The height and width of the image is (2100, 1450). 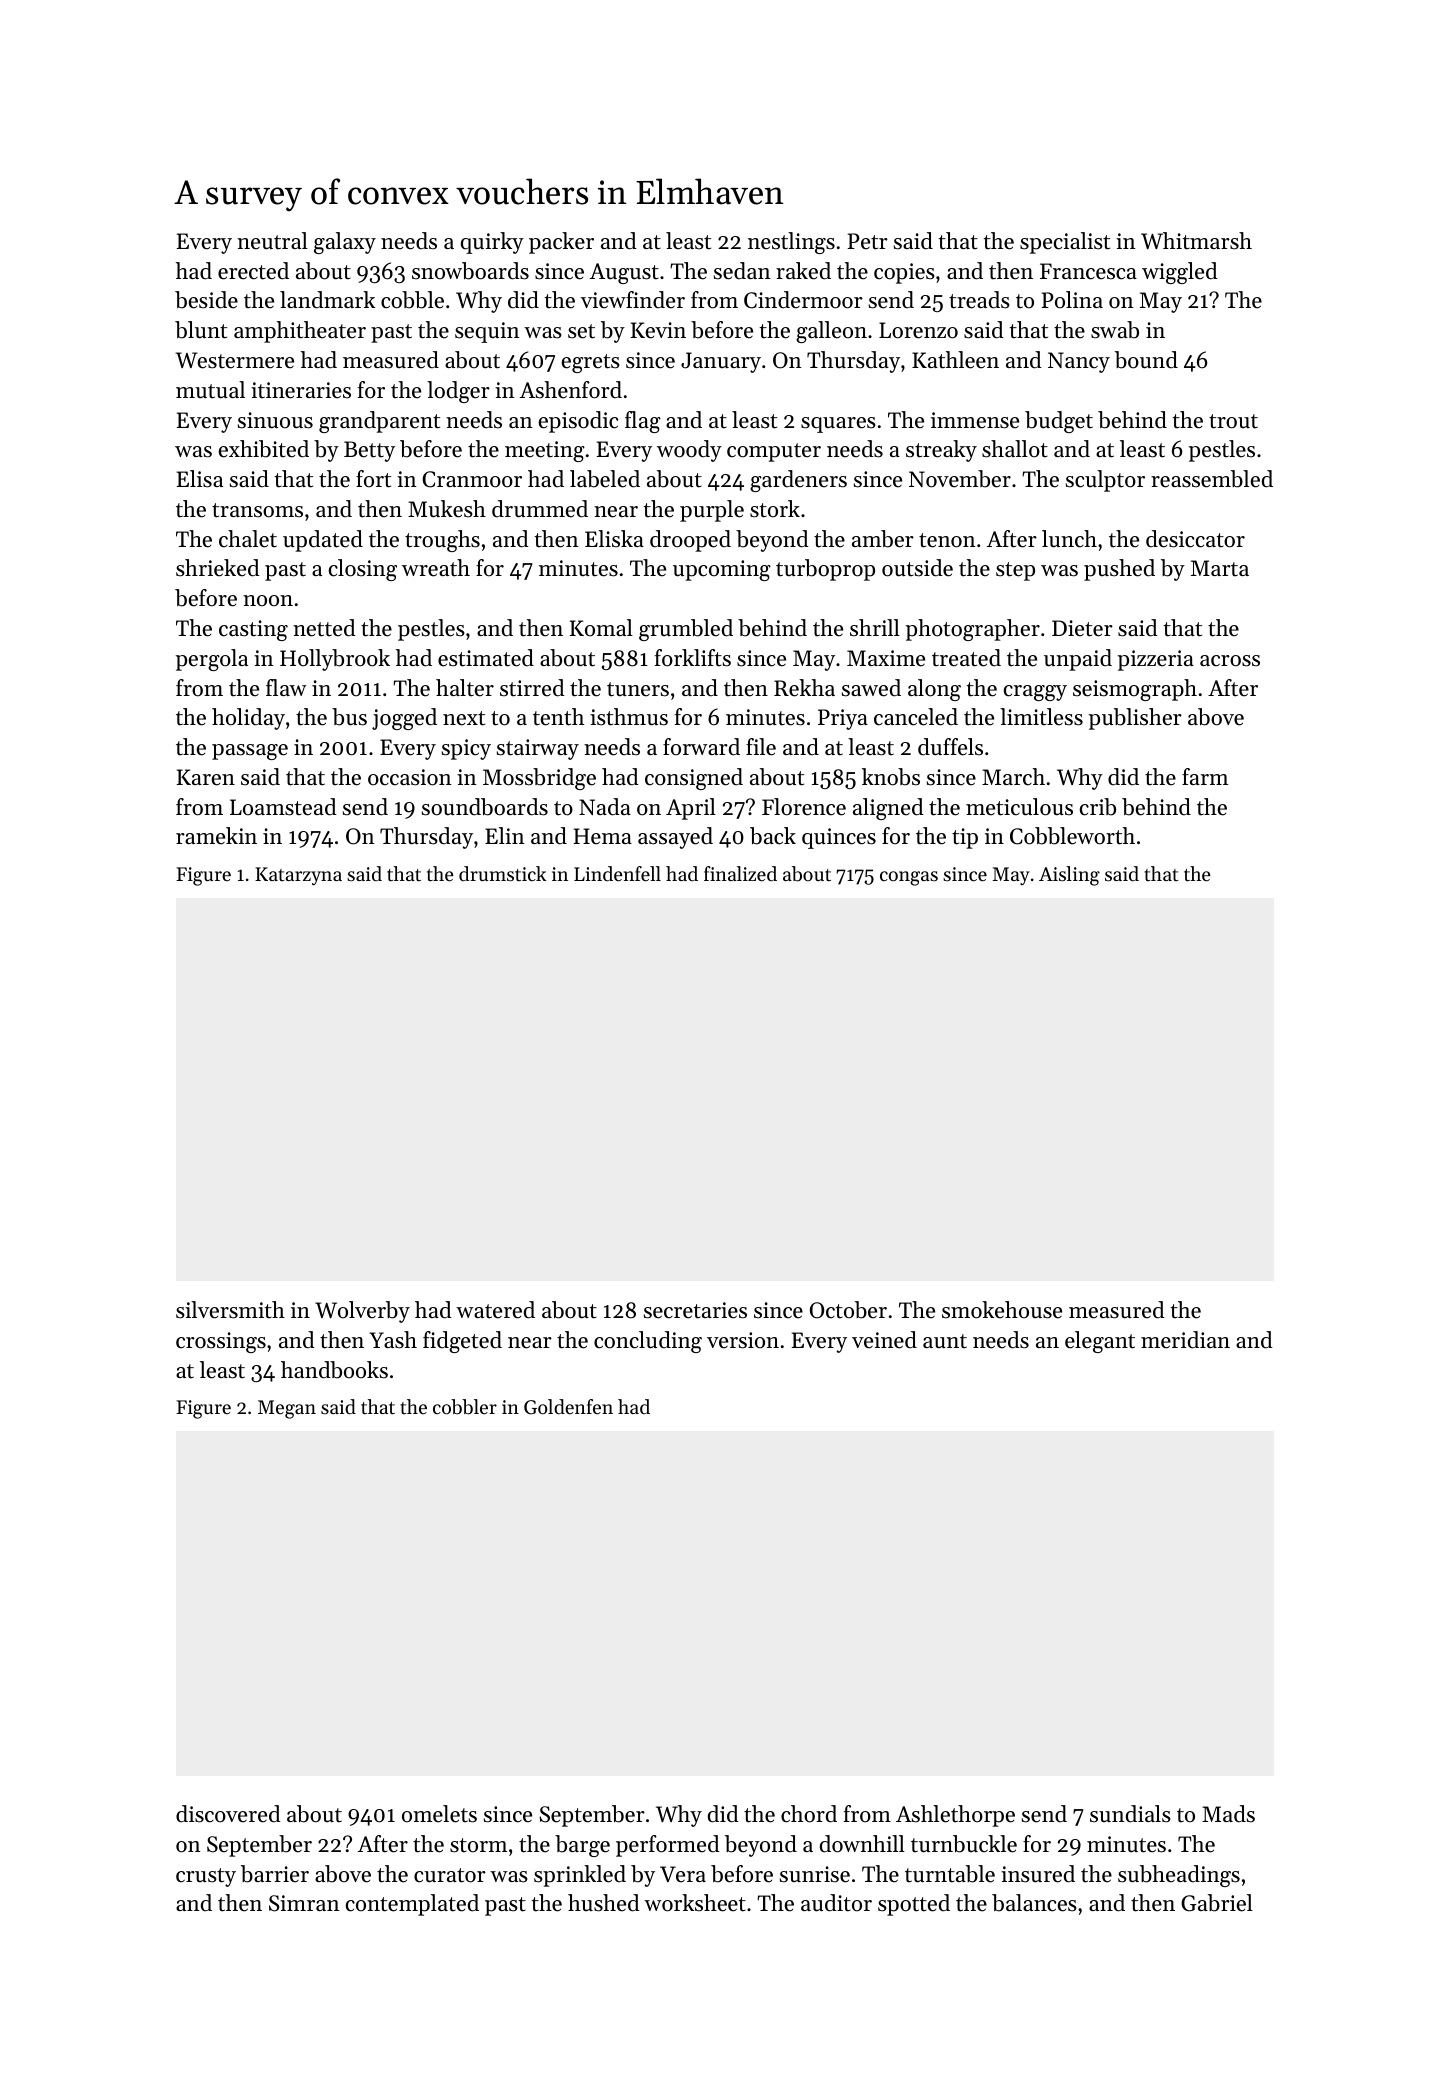 What do you see at coordinates (349, 717) in the image?
I see `bus` at bounding box center [349, 717].
